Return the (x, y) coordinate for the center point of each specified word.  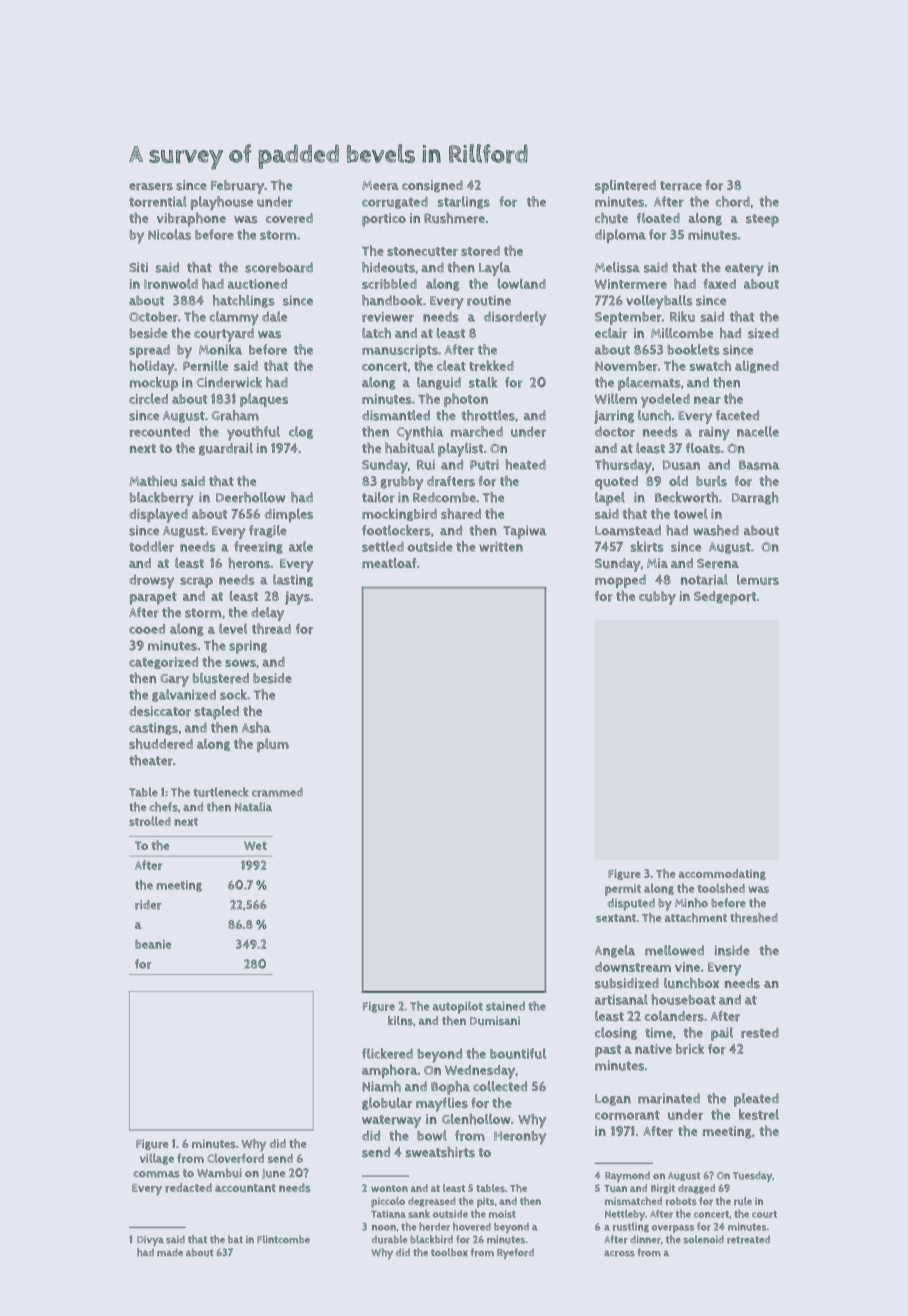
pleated (756, 1100)
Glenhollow (476, 1119)
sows (240, 663)
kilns (400, 1020)
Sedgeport (725, 598)
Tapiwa (525, 532)
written (501, 547)
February (238, 187)
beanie (153, 944)
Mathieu (153, 481)
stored (480, 251)
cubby (657, 598)
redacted (188, 1188)
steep (762, 220)
